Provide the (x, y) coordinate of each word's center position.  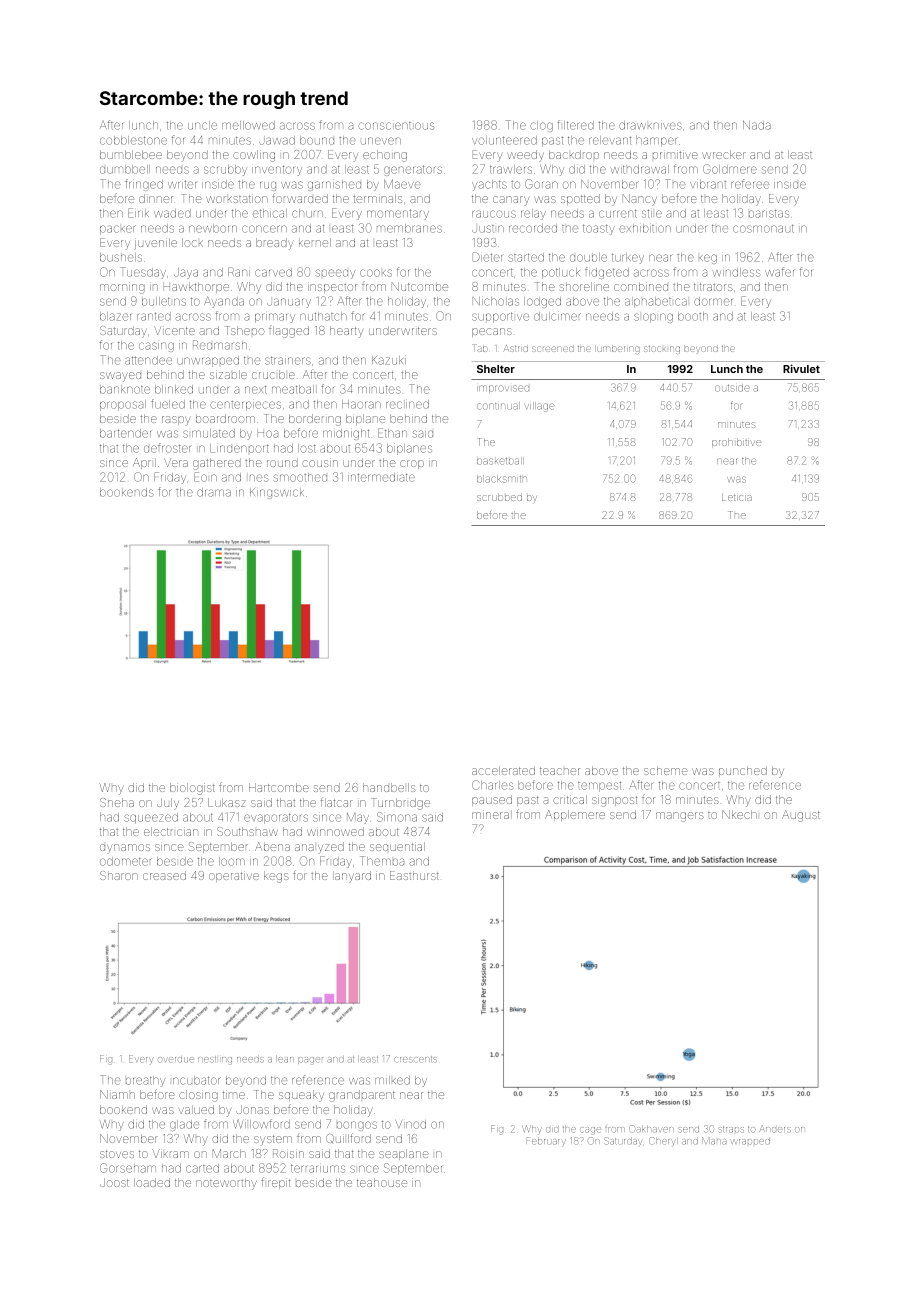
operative (234, 877)
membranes (409, 228)
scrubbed (499, 497)
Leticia (737, 497)
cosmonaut (763, 228)
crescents (416, 1059)
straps (731, 1129)
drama (214, 492)
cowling (254, 156)
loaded (152, 1182)
